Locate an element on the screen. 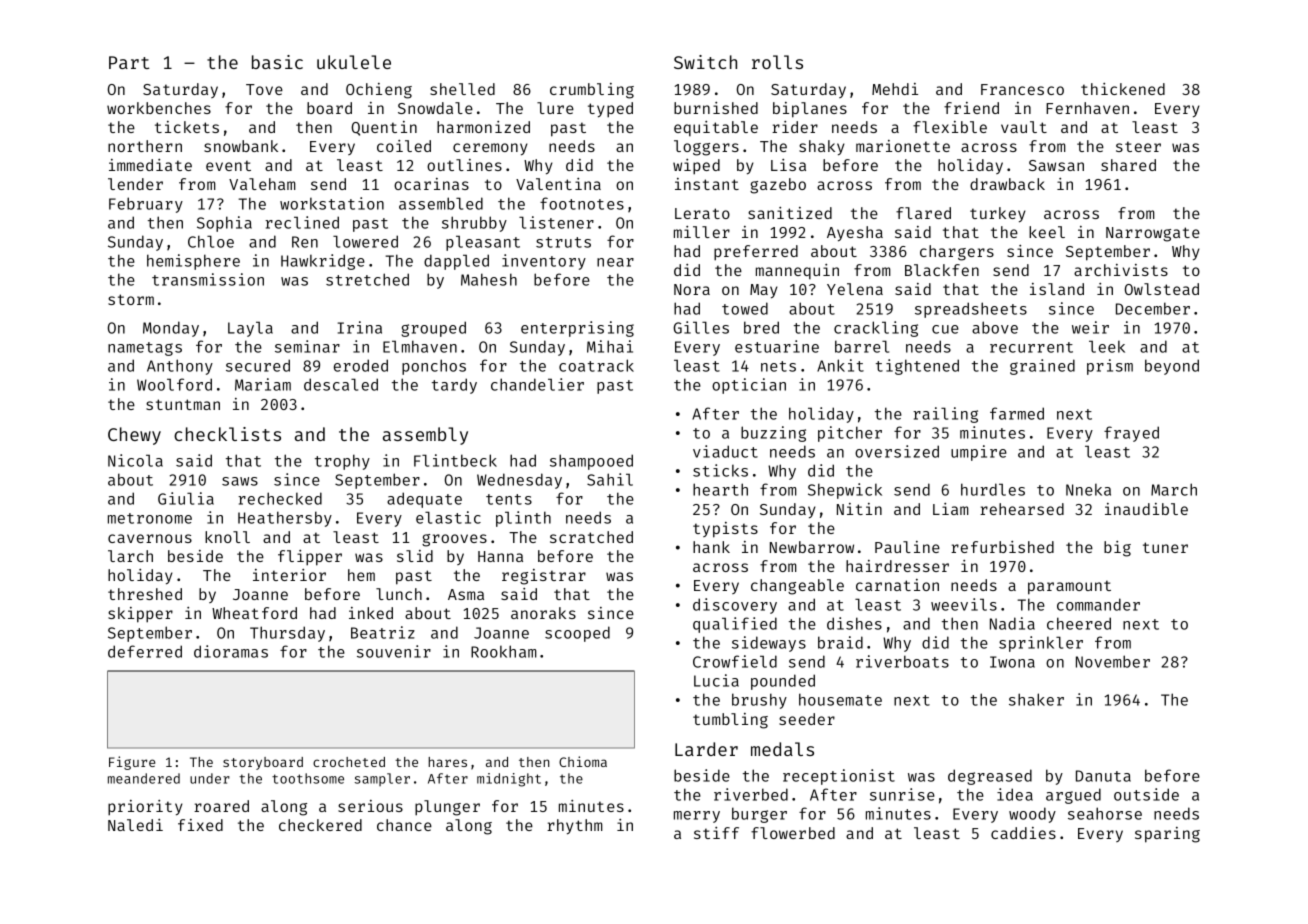  preferred is located at coordinates (756, 253).
